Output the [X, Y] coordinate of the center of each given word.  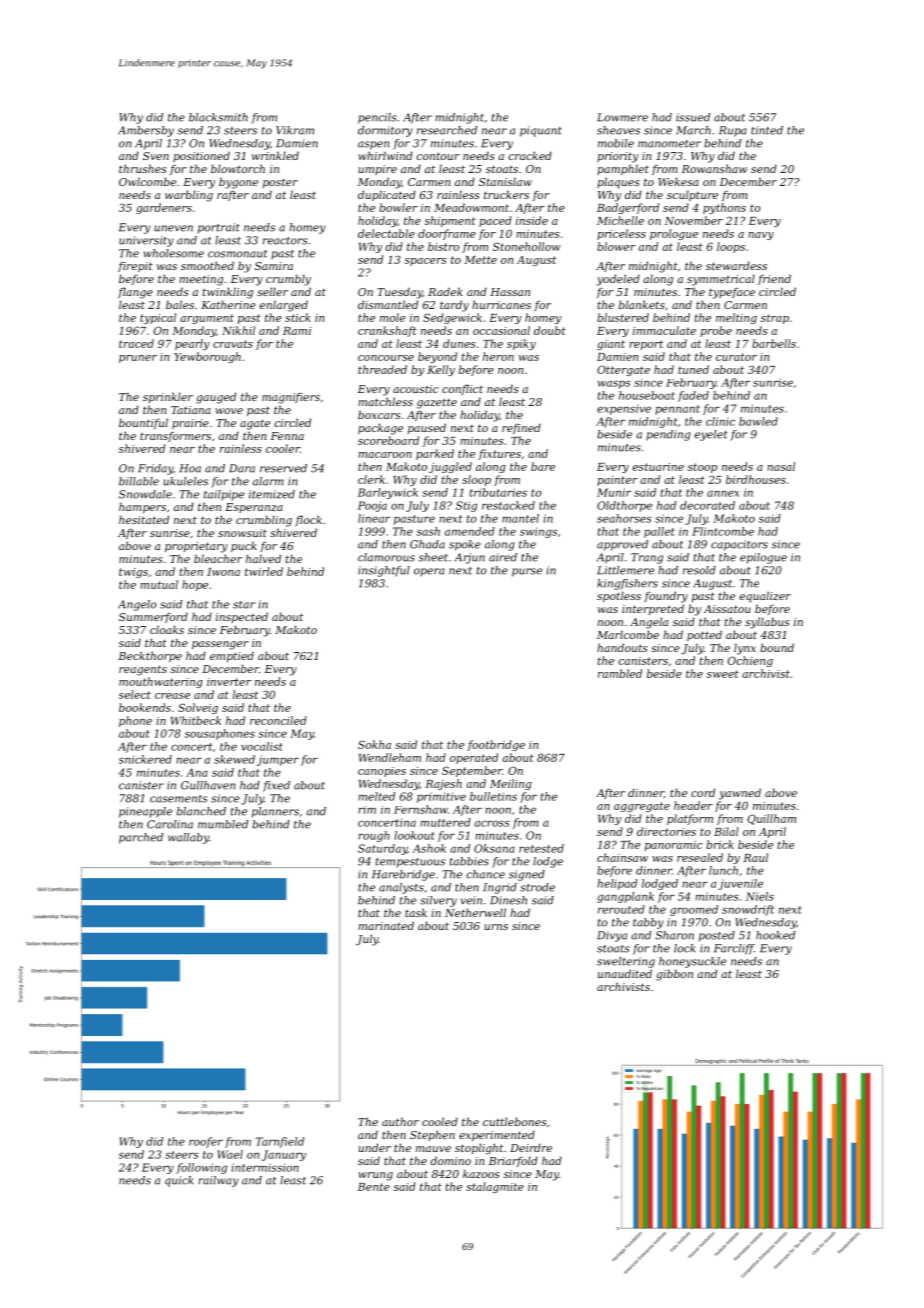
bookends [145, 707]
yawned [740, 794]
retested [541, 848]
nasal [781, 466]
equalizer [765, 597]
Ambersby [146, 131]
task [416, 912]
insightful [384, 571]
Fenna [287, 436]
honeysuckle [692, 962]
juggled [450, 467]
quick [179, 1181]
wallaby [188, 838]
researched [447, 130]
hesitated [144, 519]
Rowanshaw [714, 168]
